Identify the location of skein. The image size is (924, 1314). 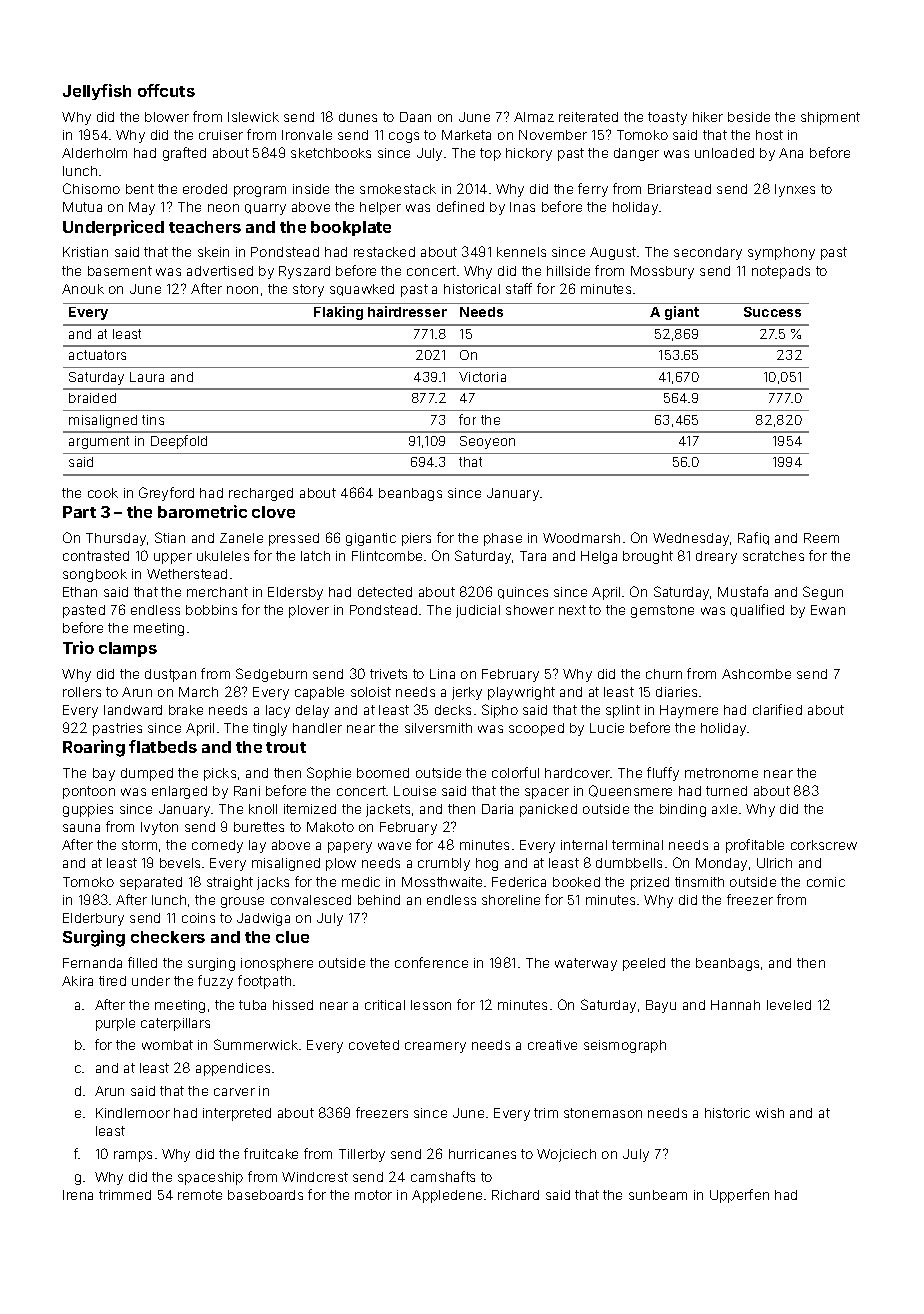
(213, 252).
